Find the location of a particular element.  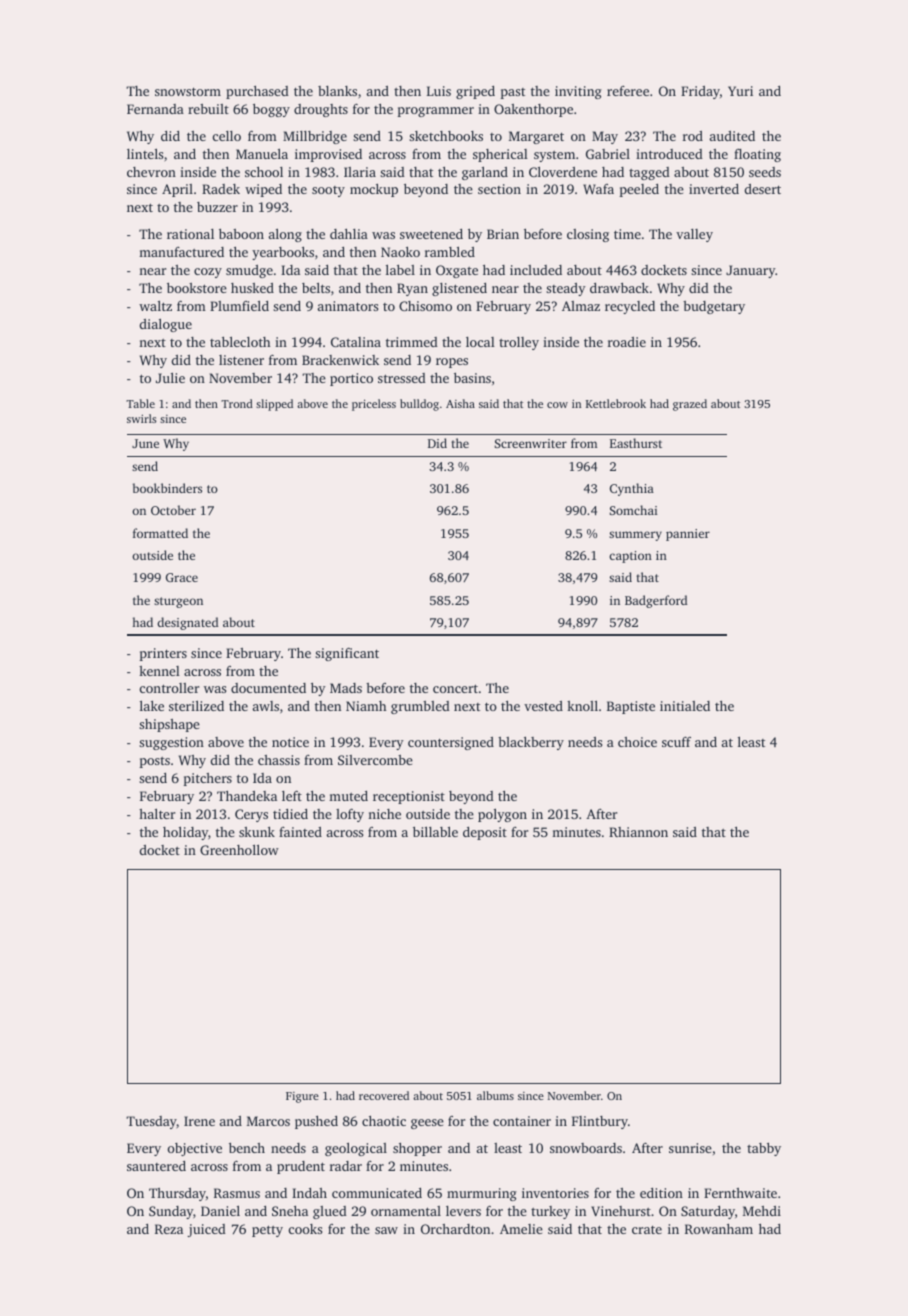

Margaret is located at coordinates (536, 137).
